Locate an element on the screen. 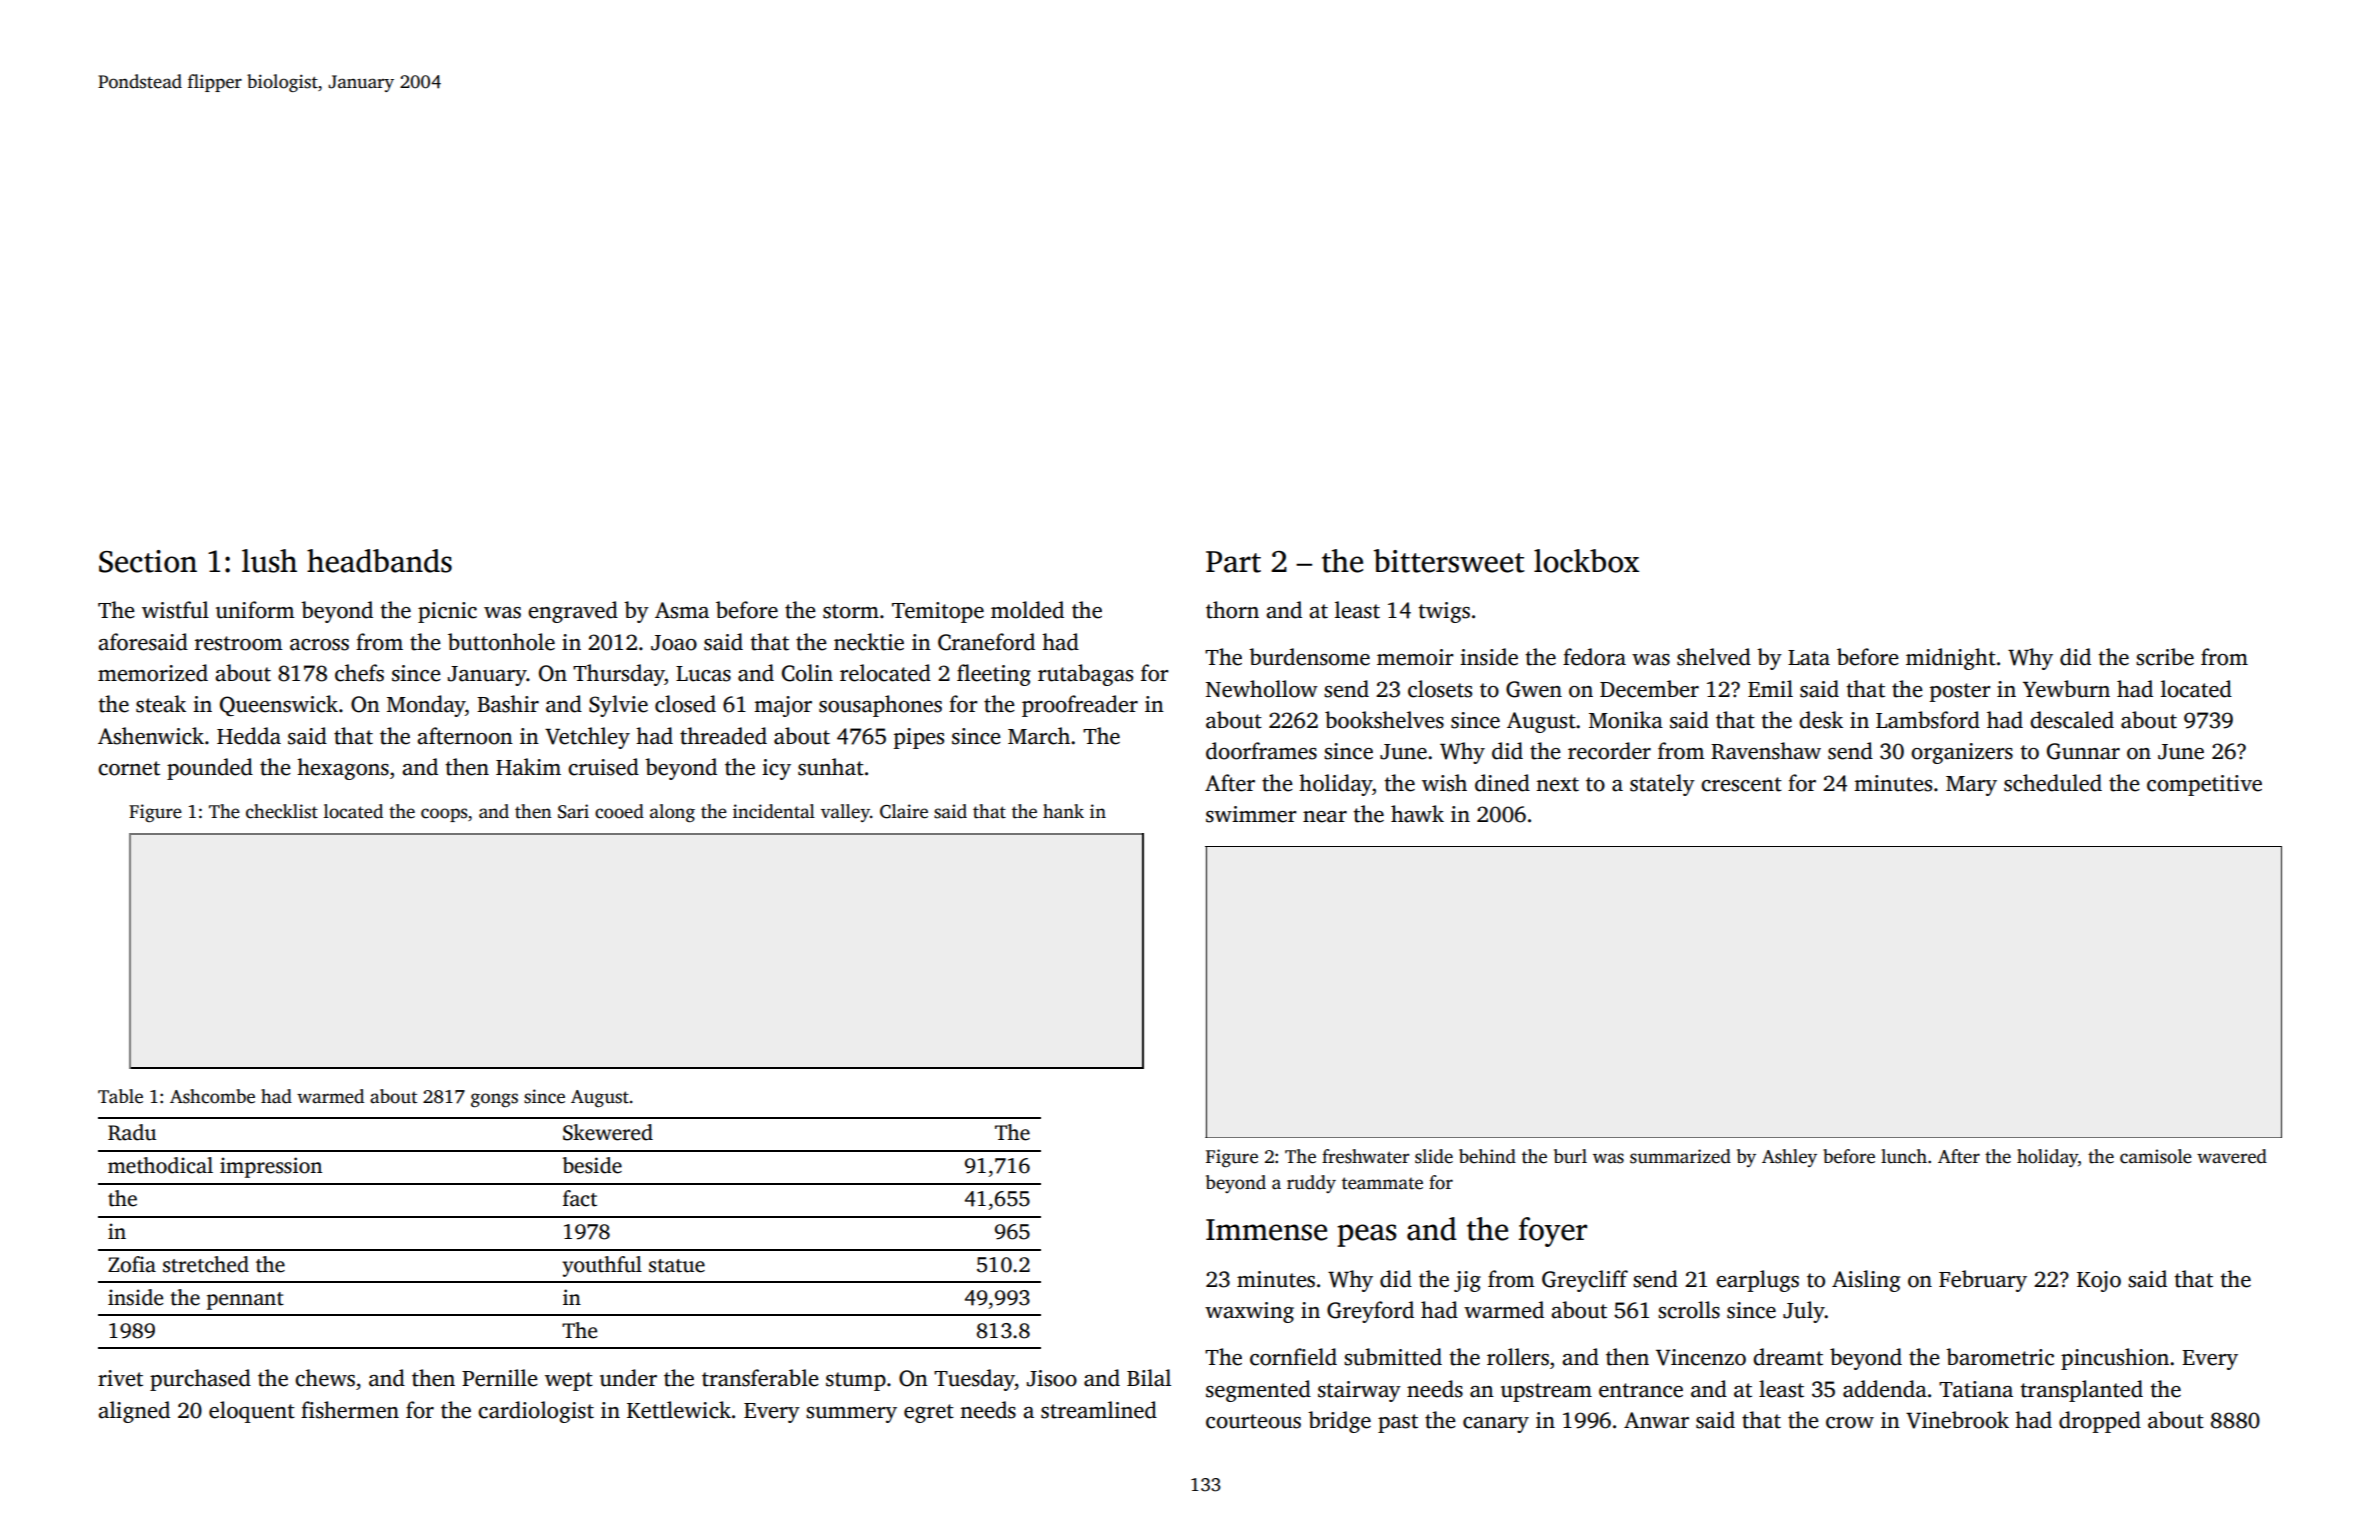  cardiologist is located at coordinates (536, 1412).
